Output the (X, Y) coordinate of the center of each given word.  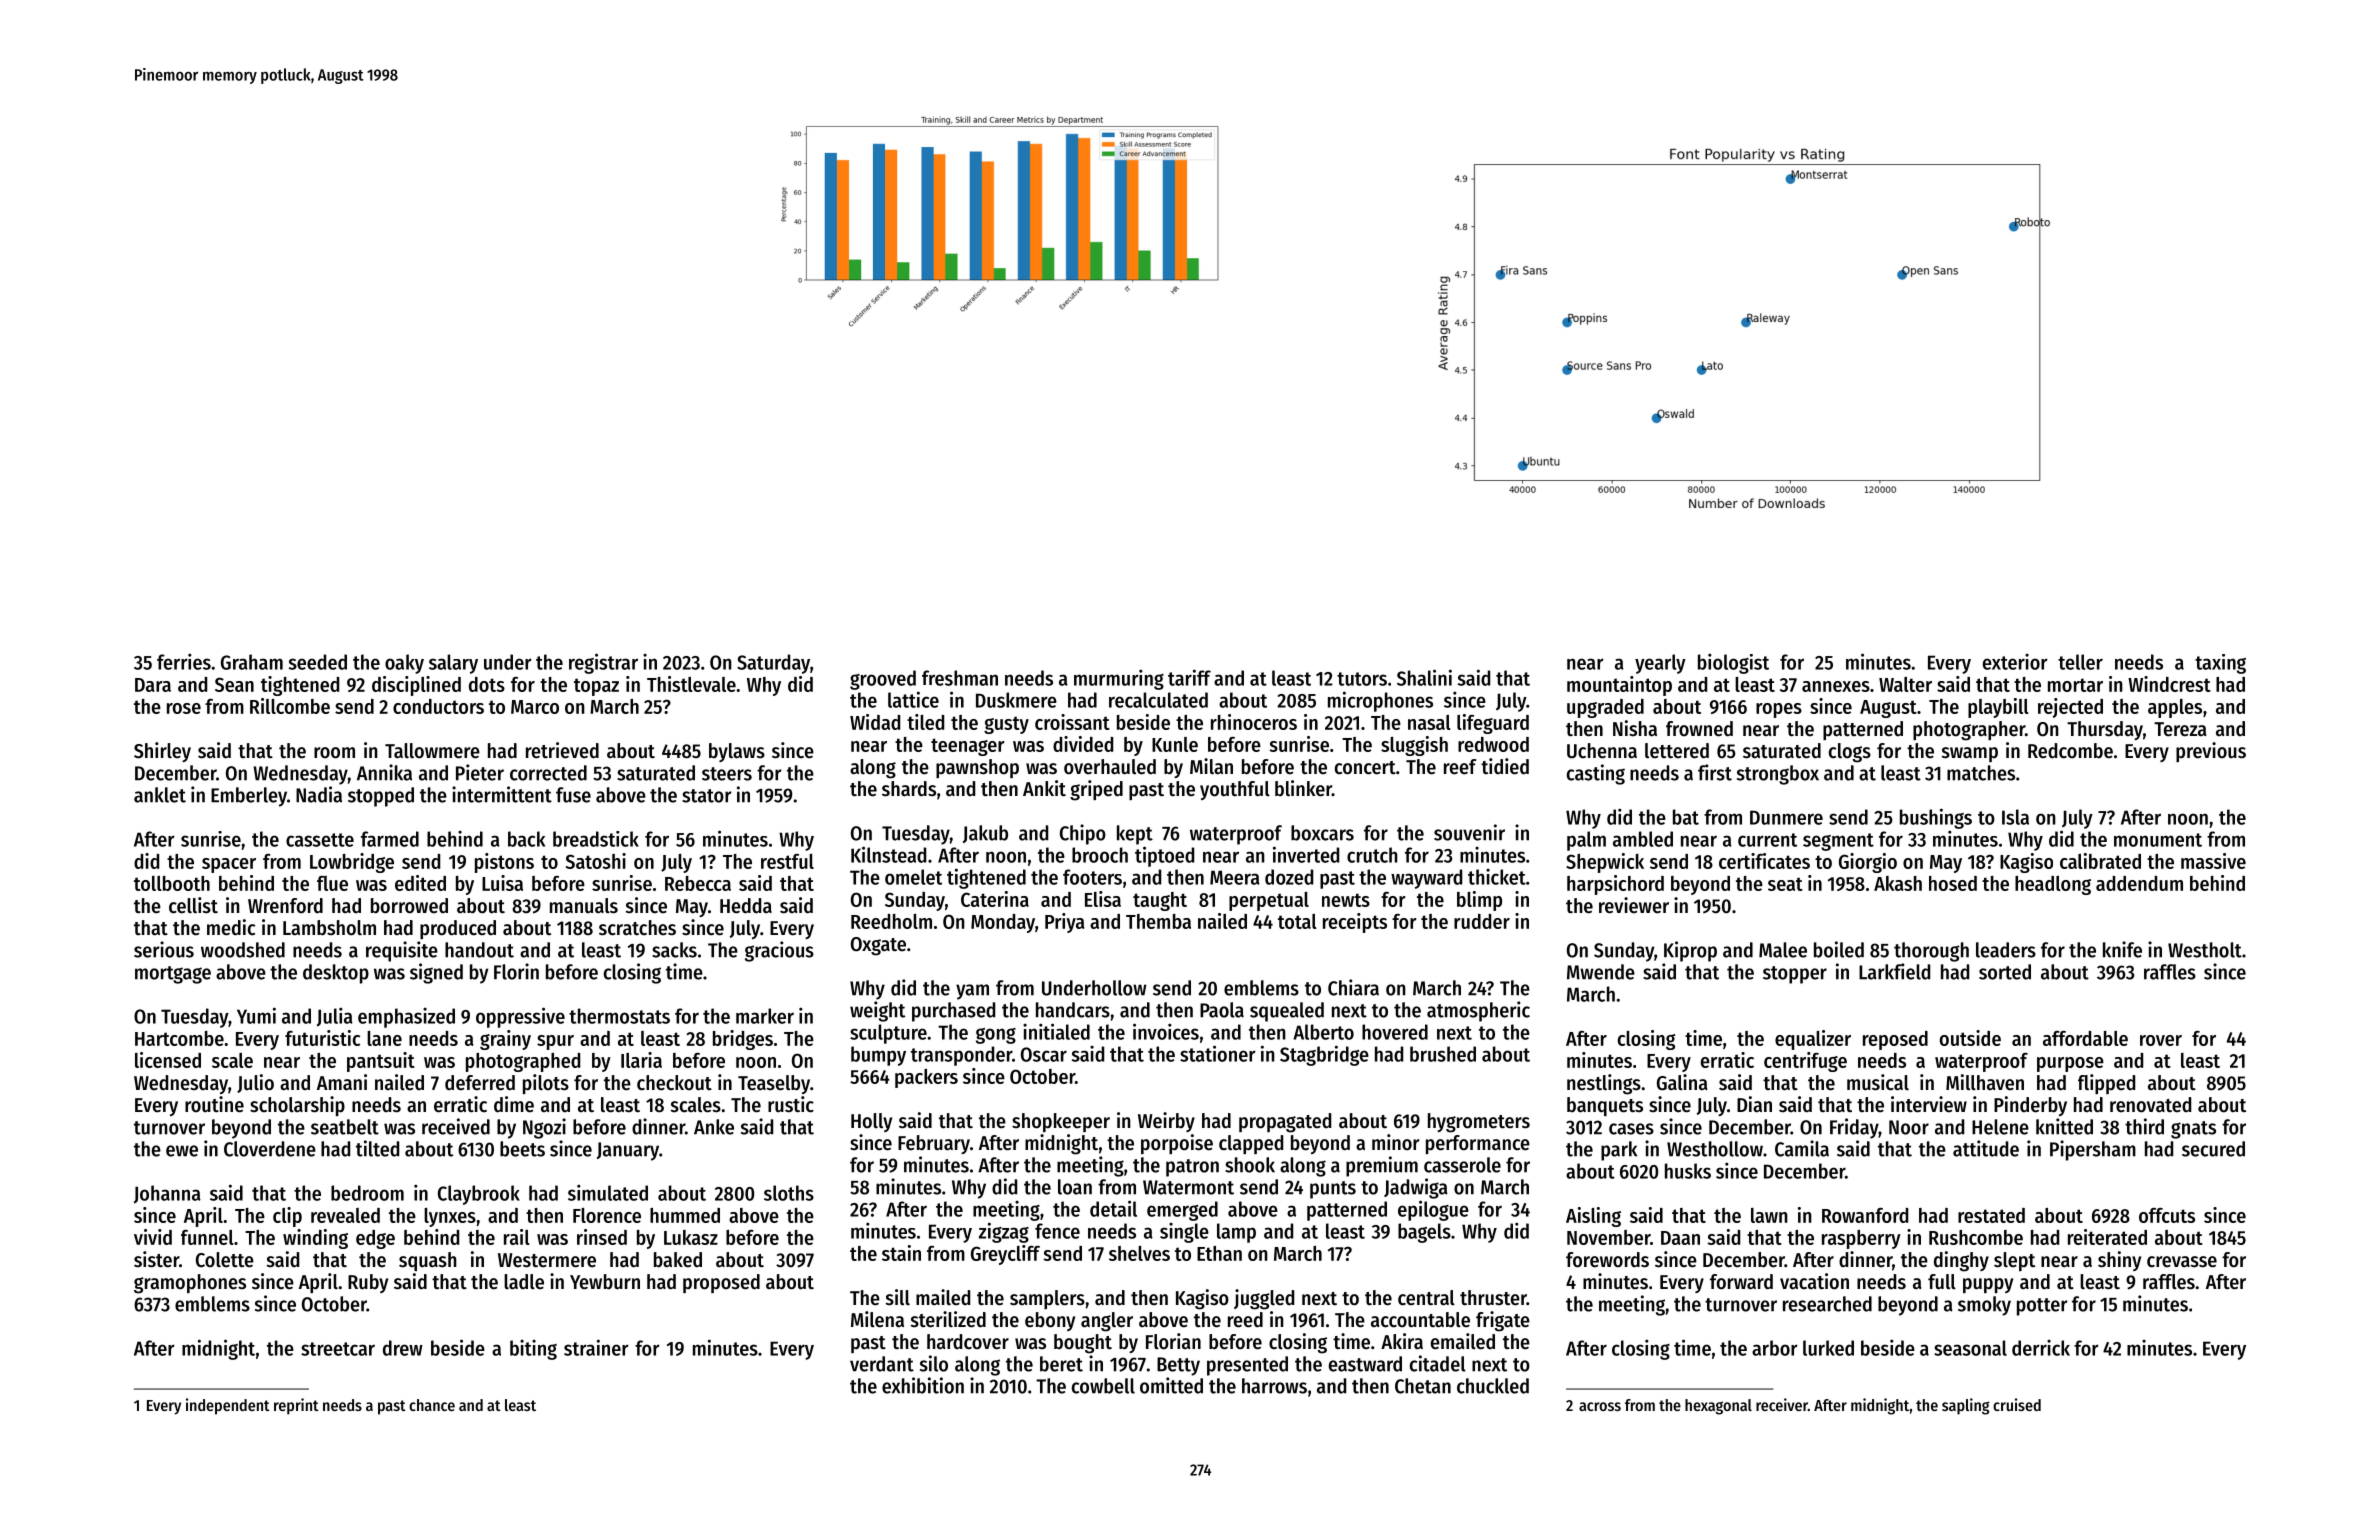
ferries (184, 661)
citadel (1438, 1363)
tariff (1189, 677)
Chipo (1083, 834)
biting (533, 1350)
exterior (2015, 662)
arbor (1775, 1348)
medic (231, 927)
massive (2213, 861)
